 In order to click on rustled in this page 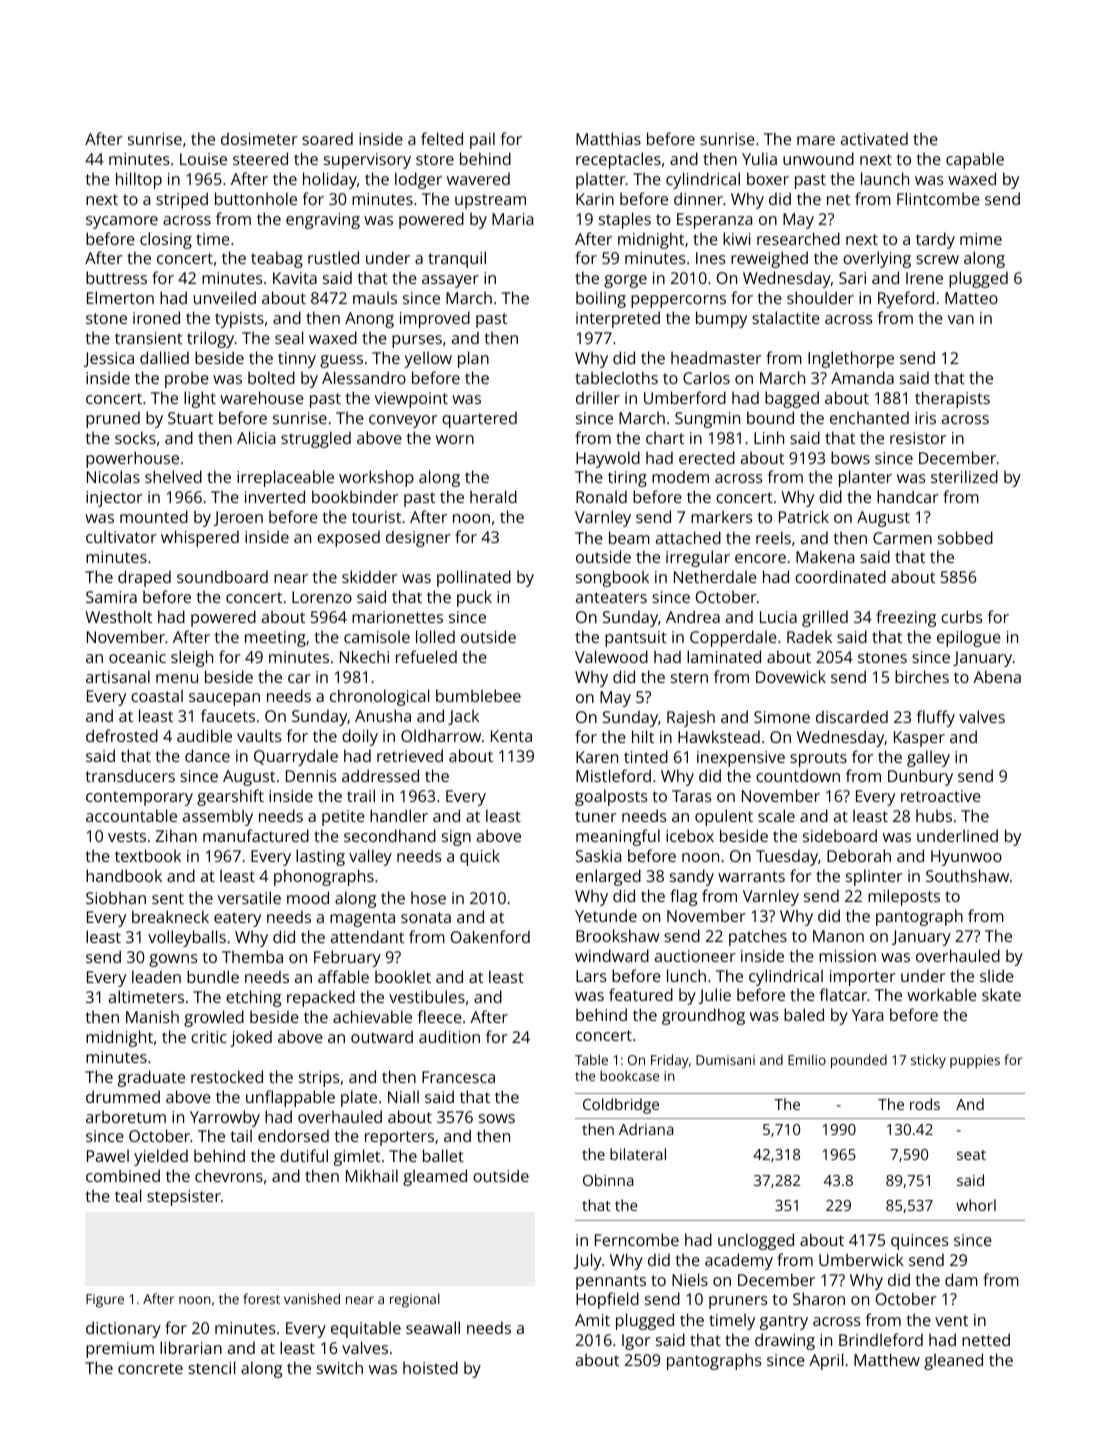, I will do `click(333, 257)`.
